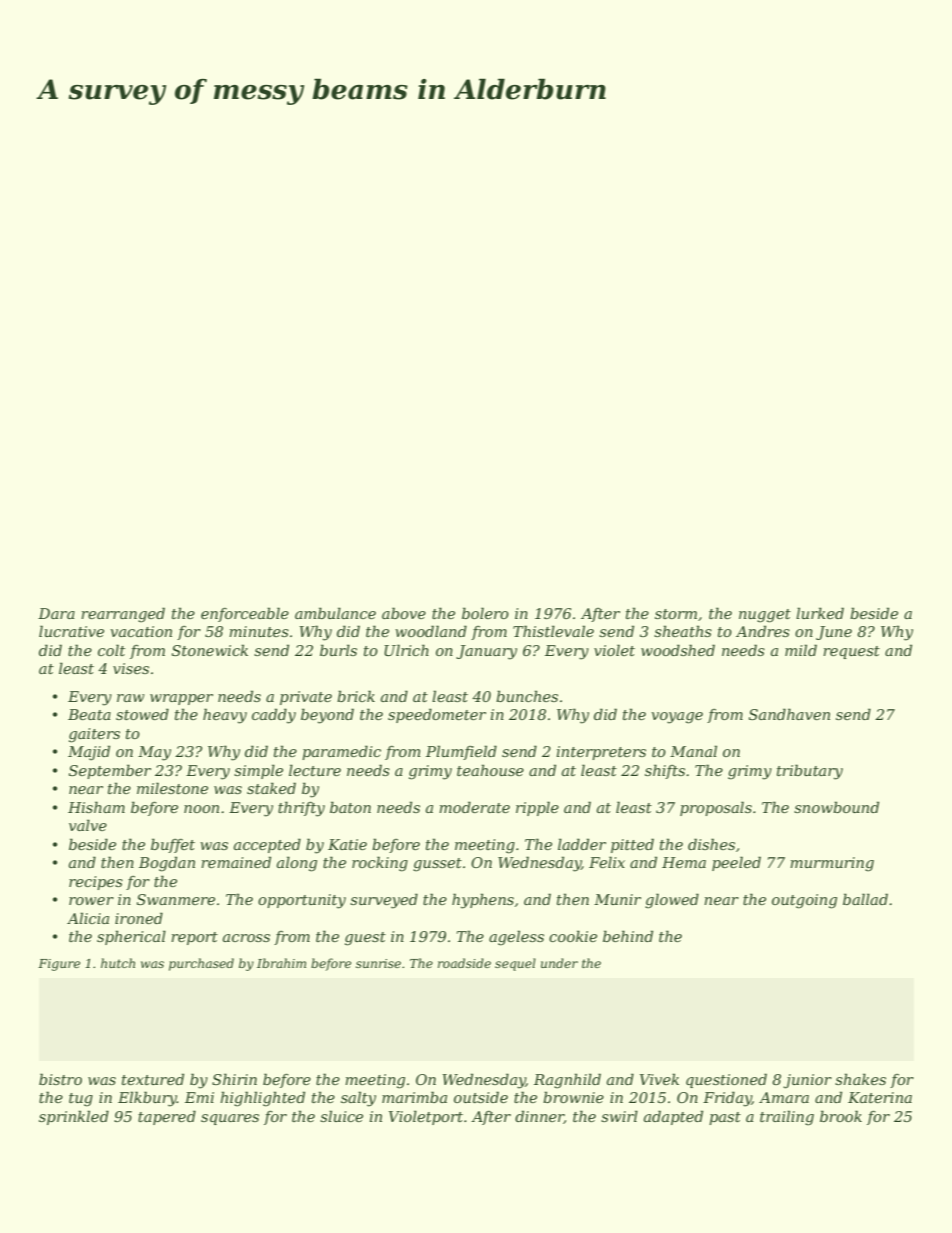 The image size is (952, 1233). I want to click on storm, so click(676, 614).
